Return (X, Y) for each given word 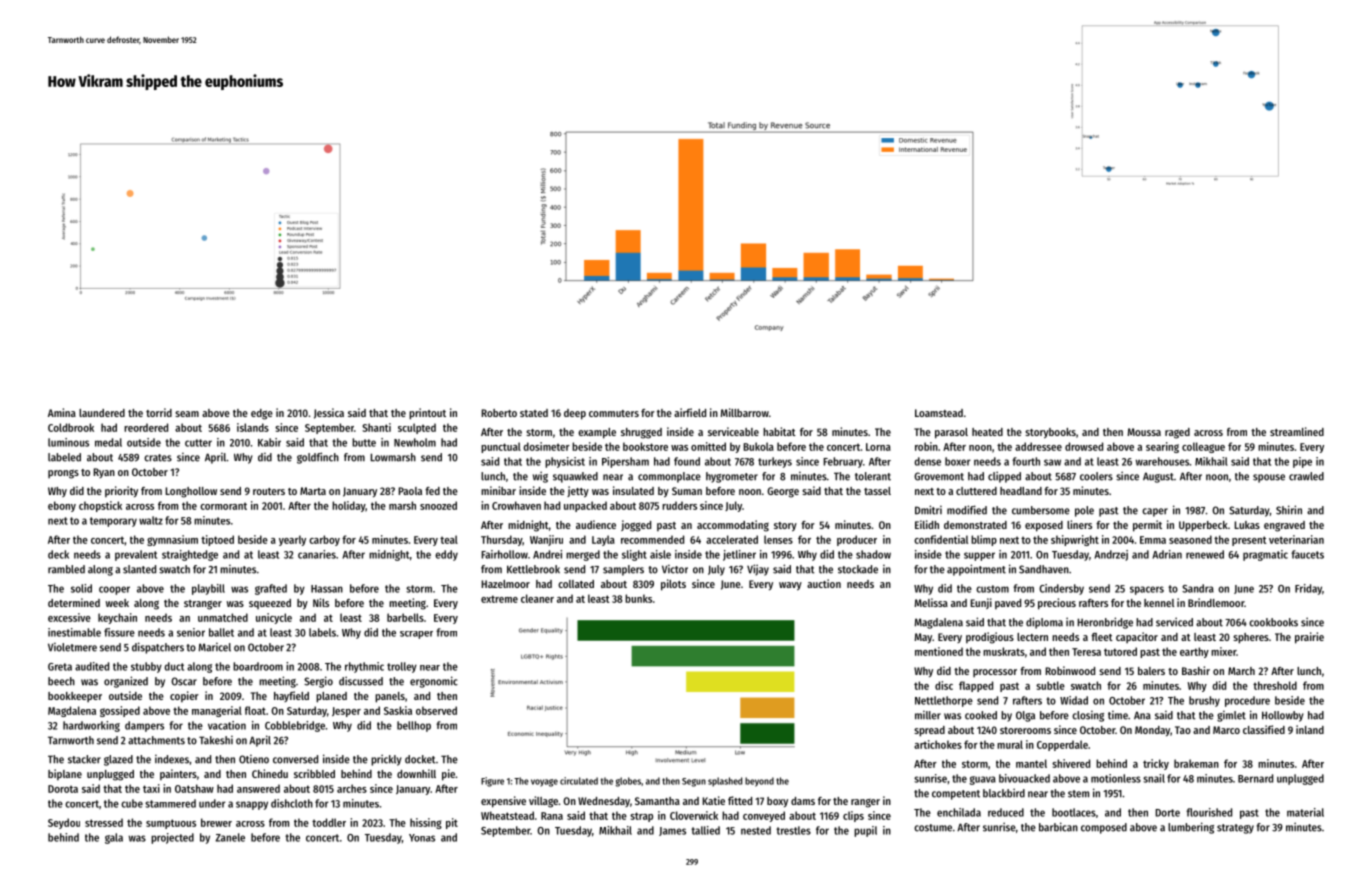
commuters (614, 413)
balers (1151, 671)
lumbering (1191, 828)
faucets (1307, 554)
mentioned (939, 651)
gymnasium (172, 540)
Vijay (758, 570)
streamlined (1297, 431)
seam (187, 414)
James (672, 831)
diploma (1044, 623)
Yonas (422, 838)
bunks (638, 598)
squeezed (270, 604)
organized (126, 682)
